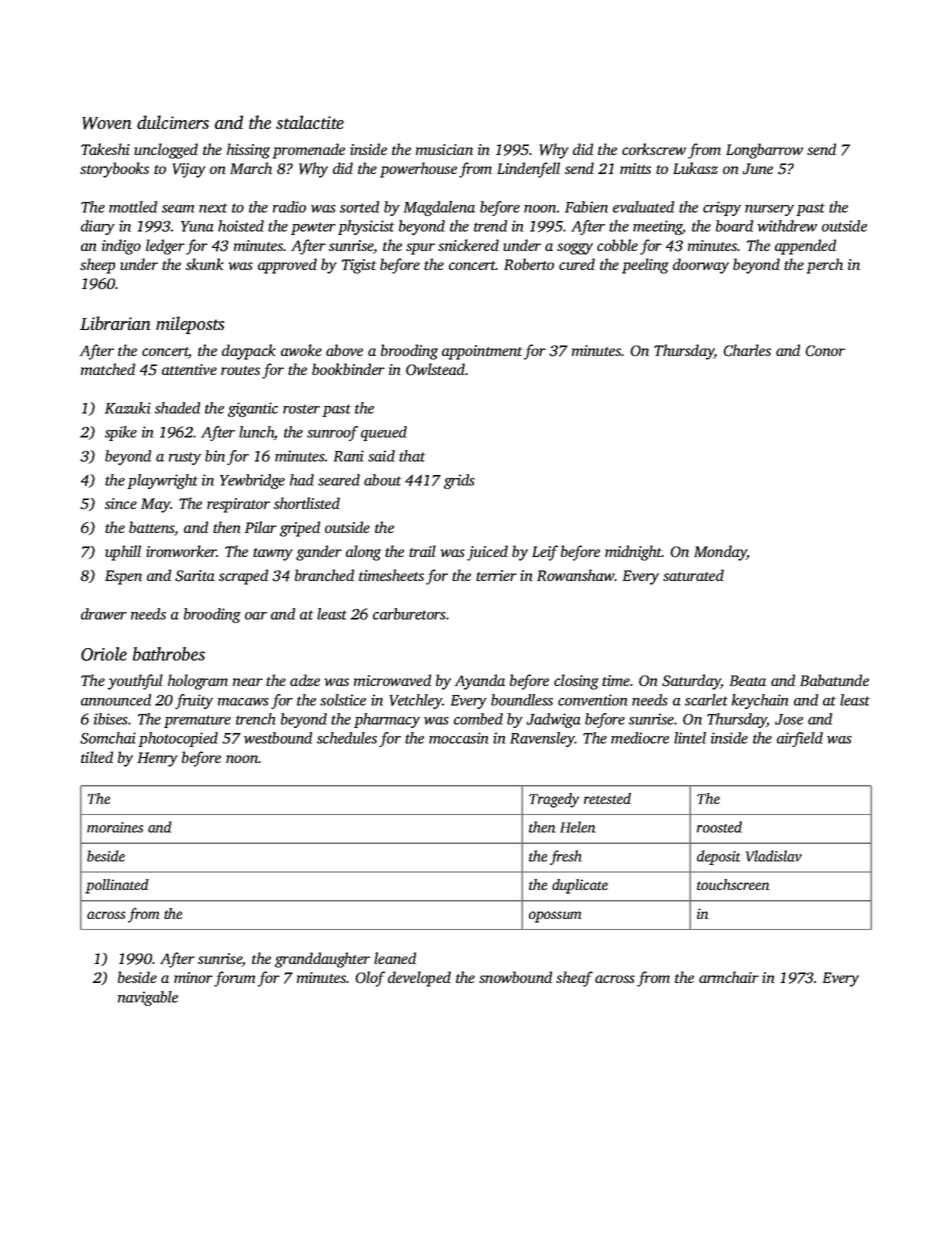 Image resolution: width=952 pixels, height=1233 pixels. I want to click on navigable, so click(148, 998).
